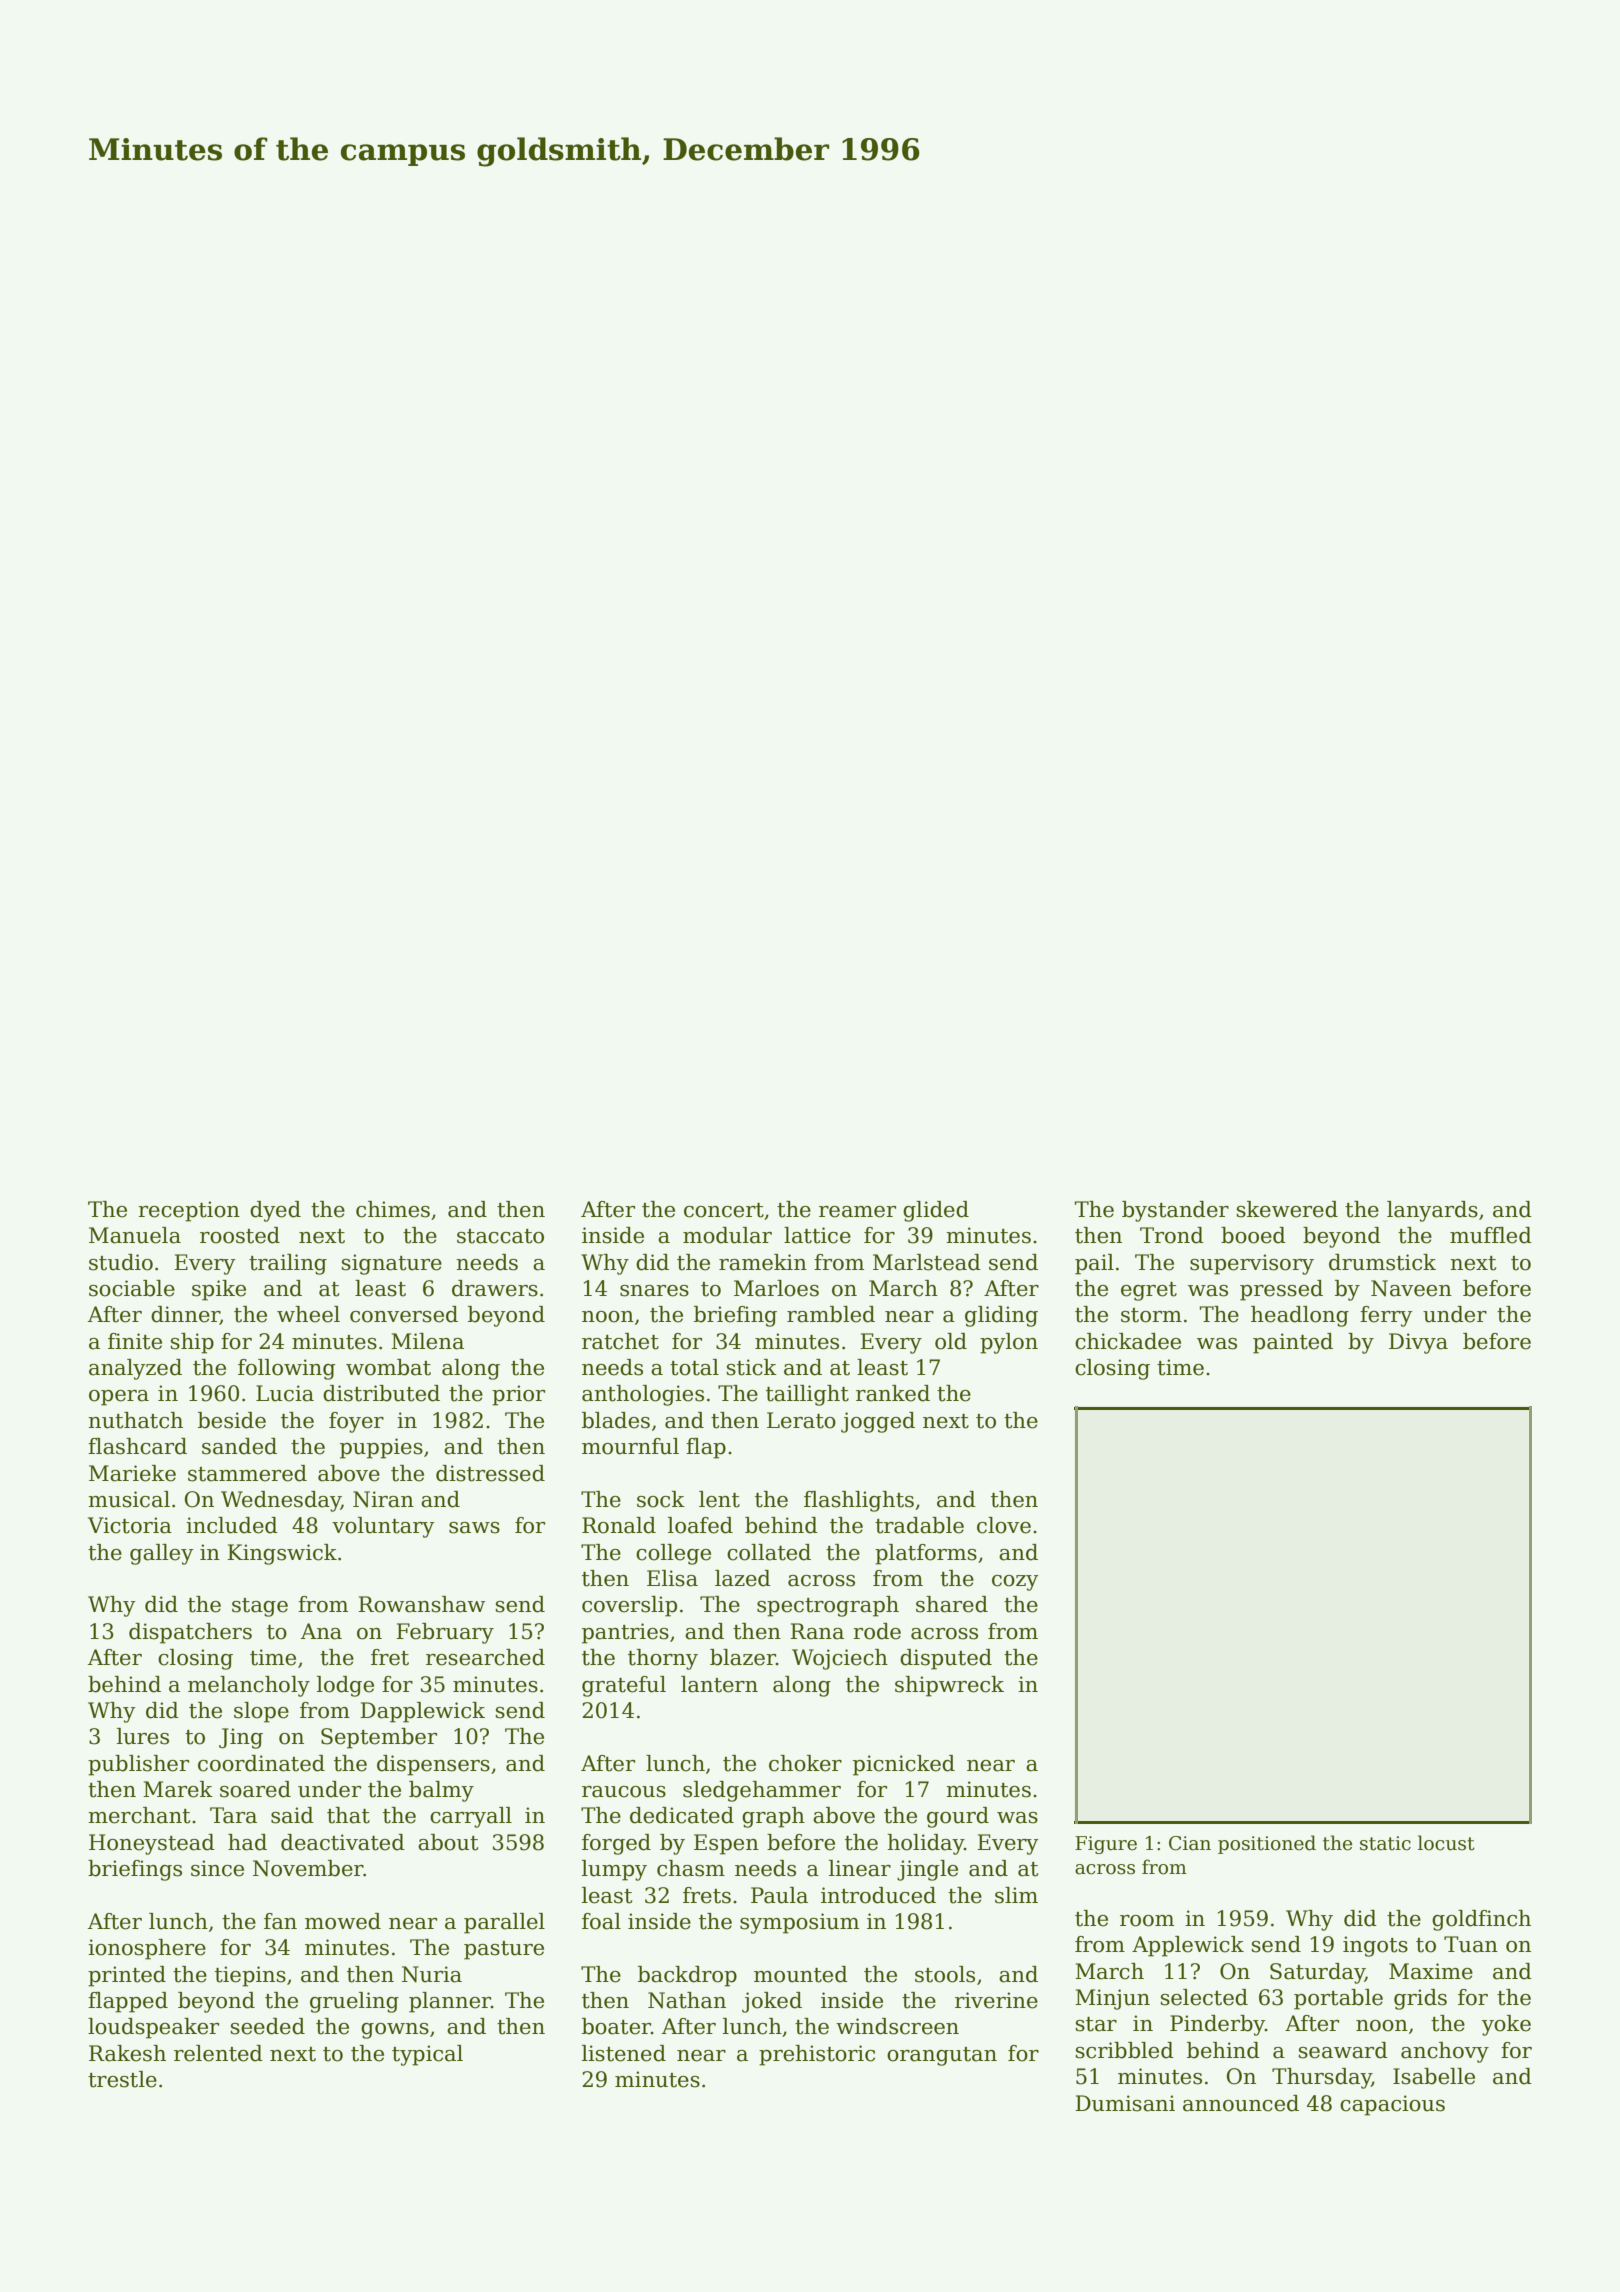 The height and width of the screenshot is (2292, 1620). I want to click on locust, so click(1446, 1843).
